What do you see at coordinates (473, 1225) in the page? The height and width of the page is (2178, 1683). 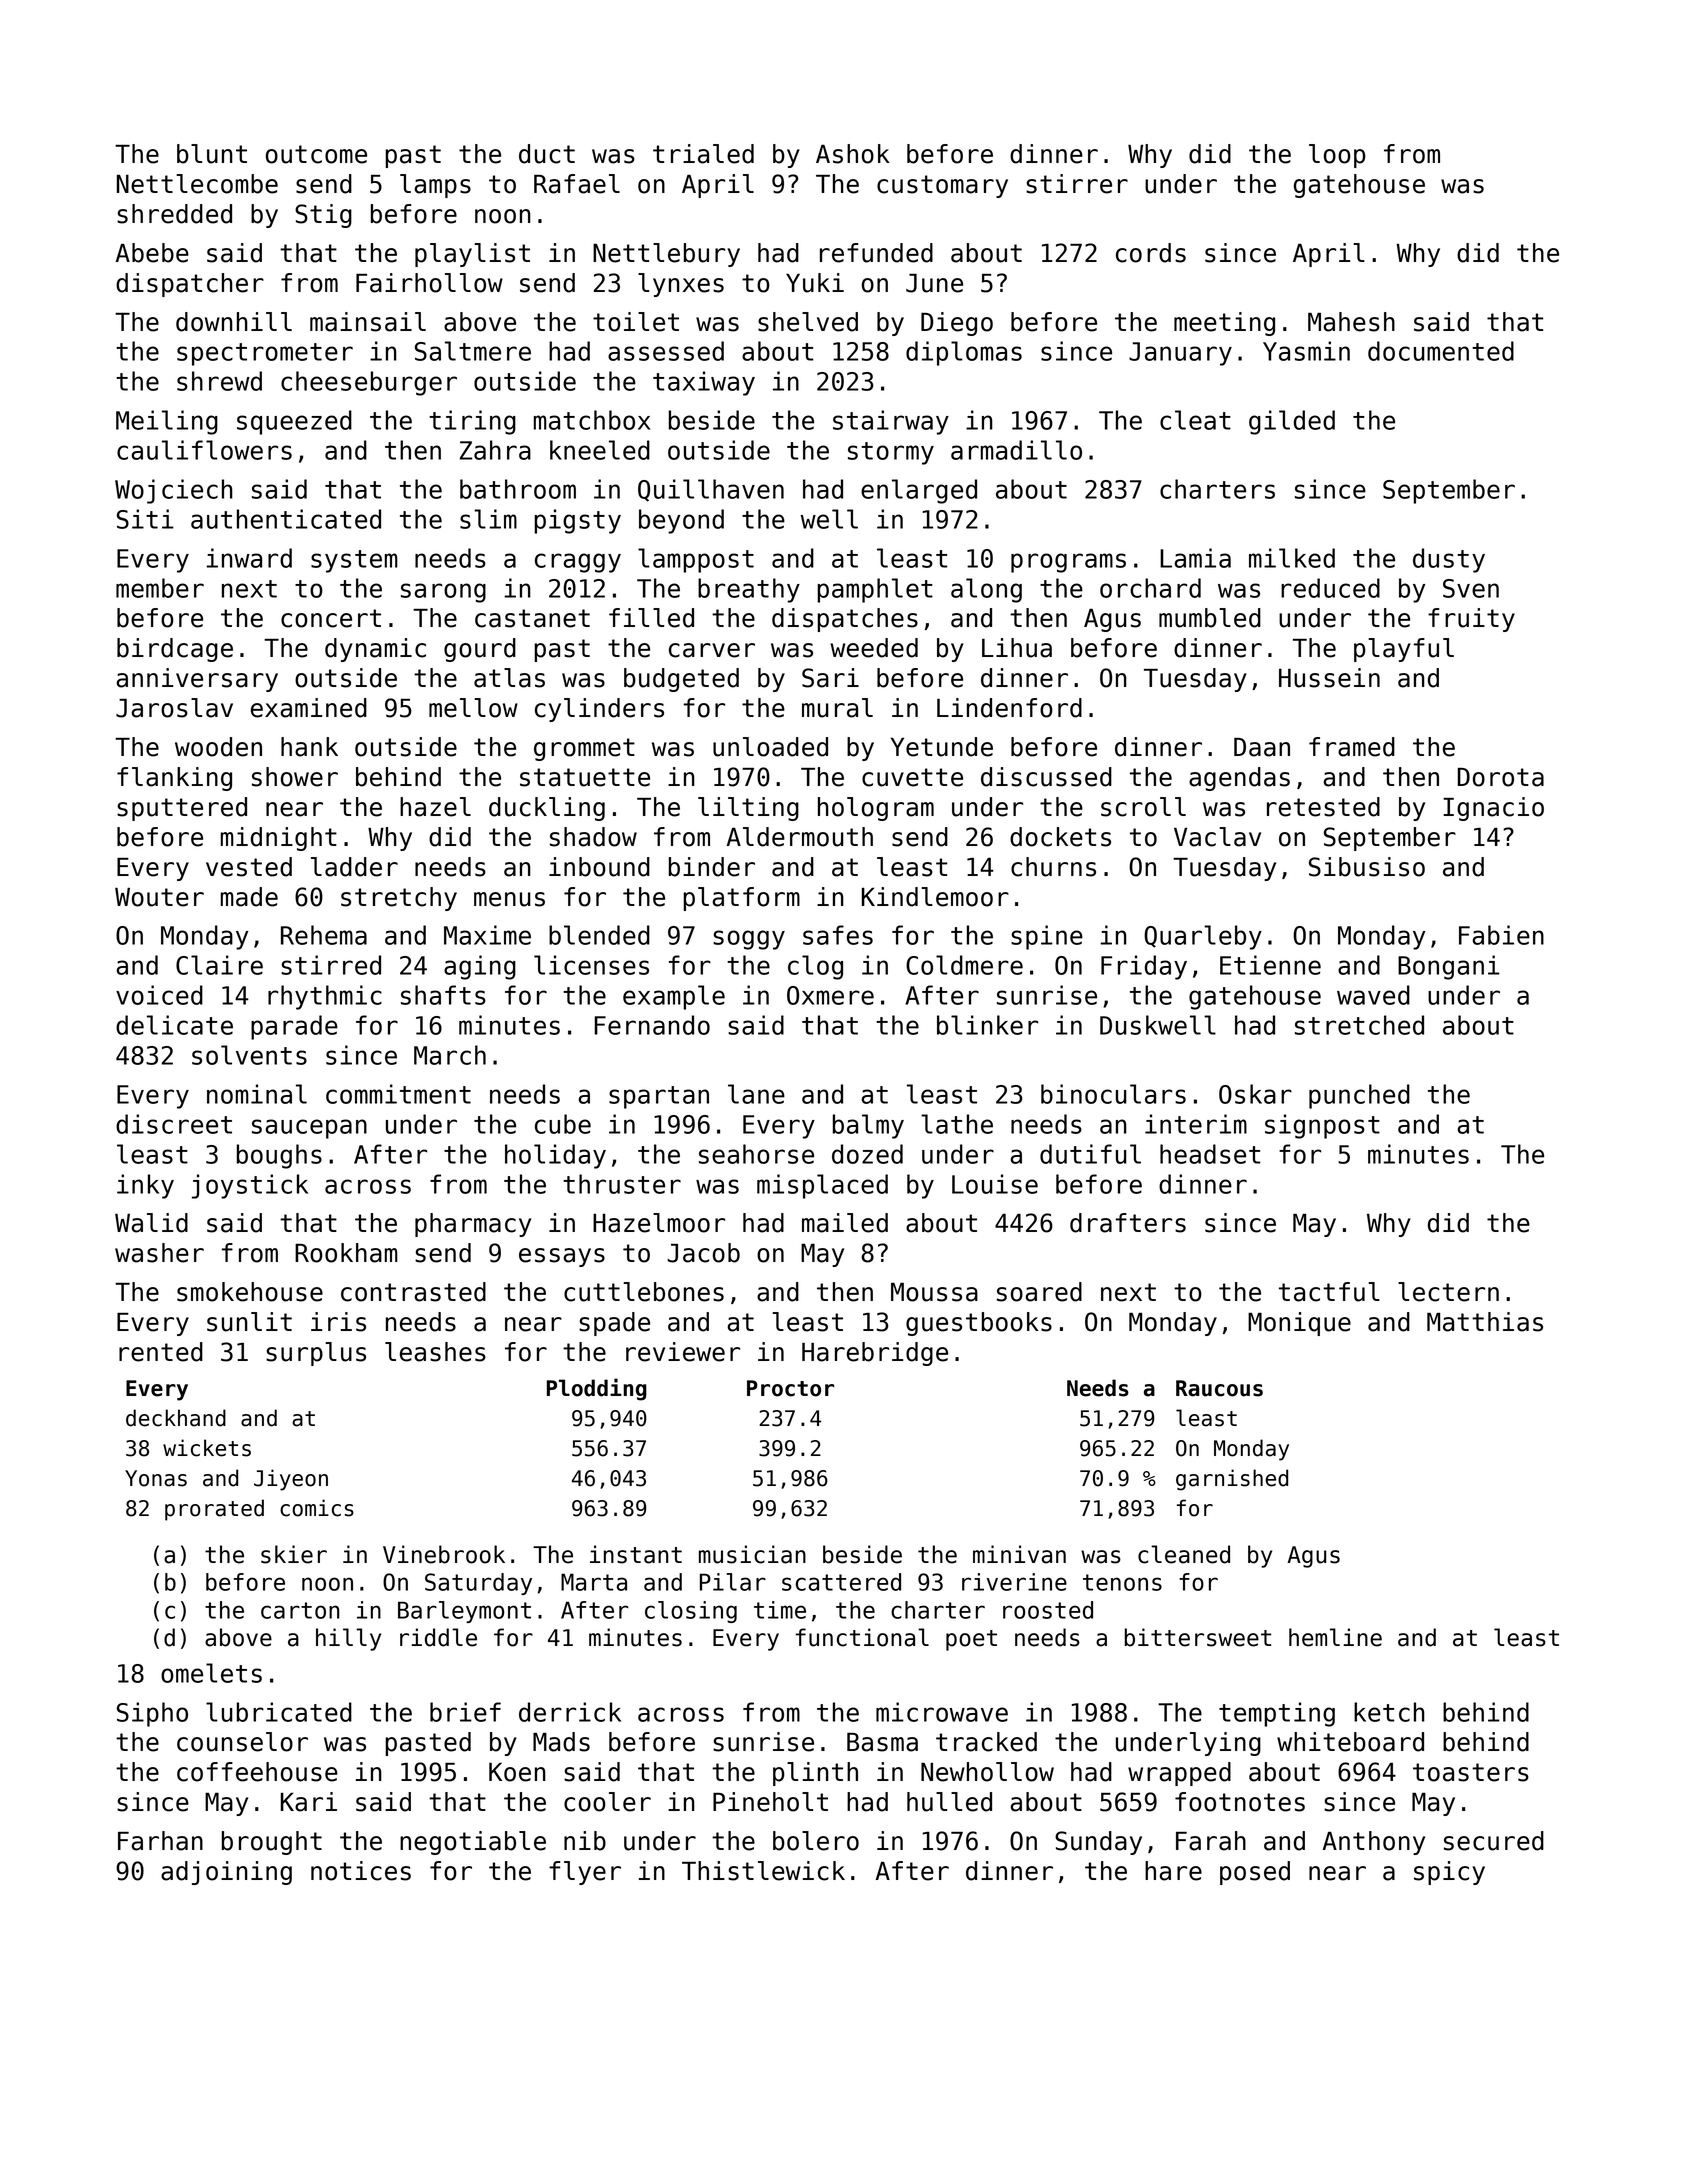 I see `pharmacy` at bounding box center [473, 1225].
